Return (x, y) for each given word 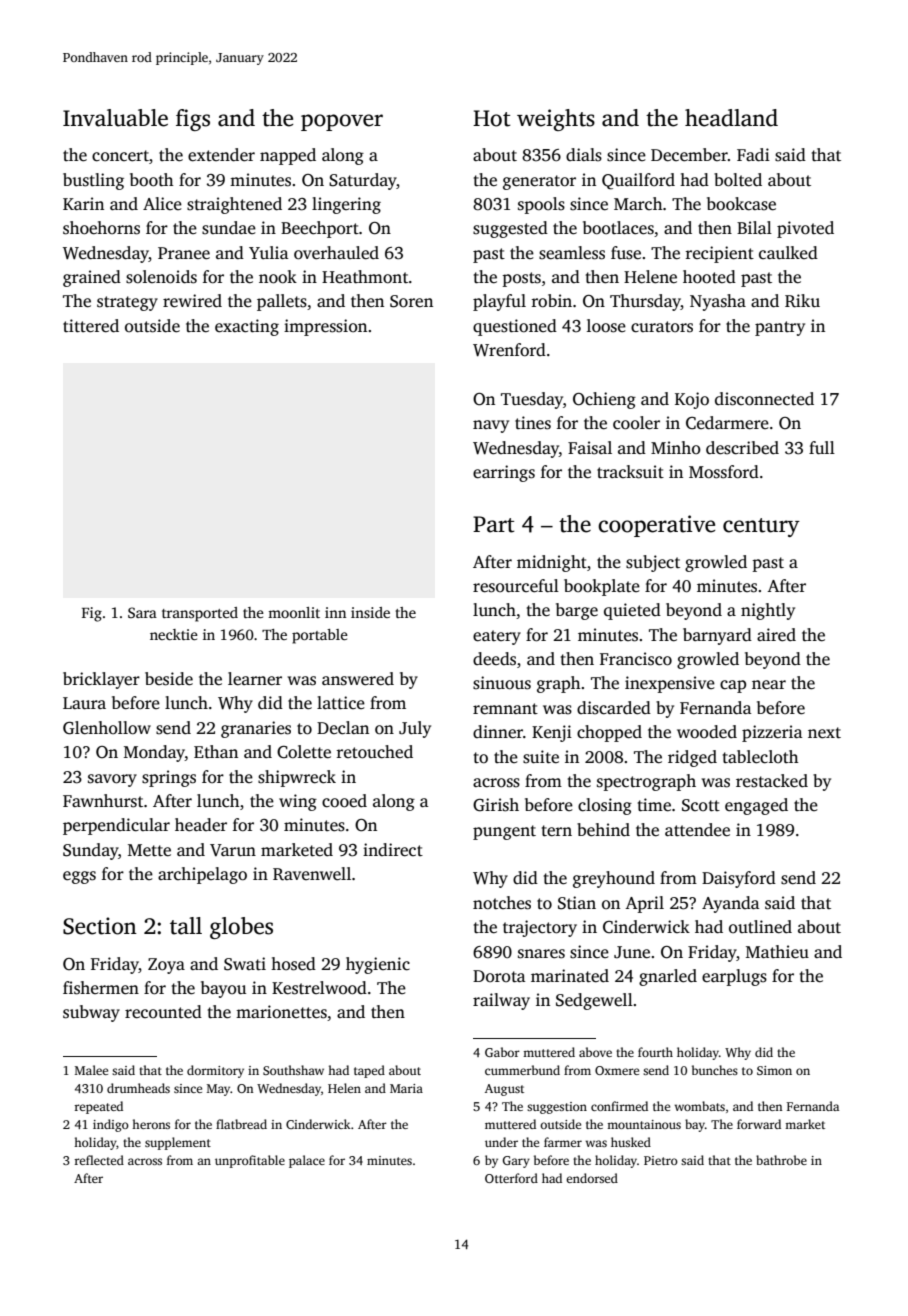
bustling (93, 181)
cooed (344, 801)
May (219, 1090)
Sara (142, 612)
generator (539, 182)
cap (733, 686)
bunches (715, 1070)
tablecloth (761, 757)
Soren (411, 301)
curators (662, 327)
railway (501, 1001)
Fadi (753, 155)
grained (92, 278)
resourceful (516, 586)
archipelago (202, 875)
